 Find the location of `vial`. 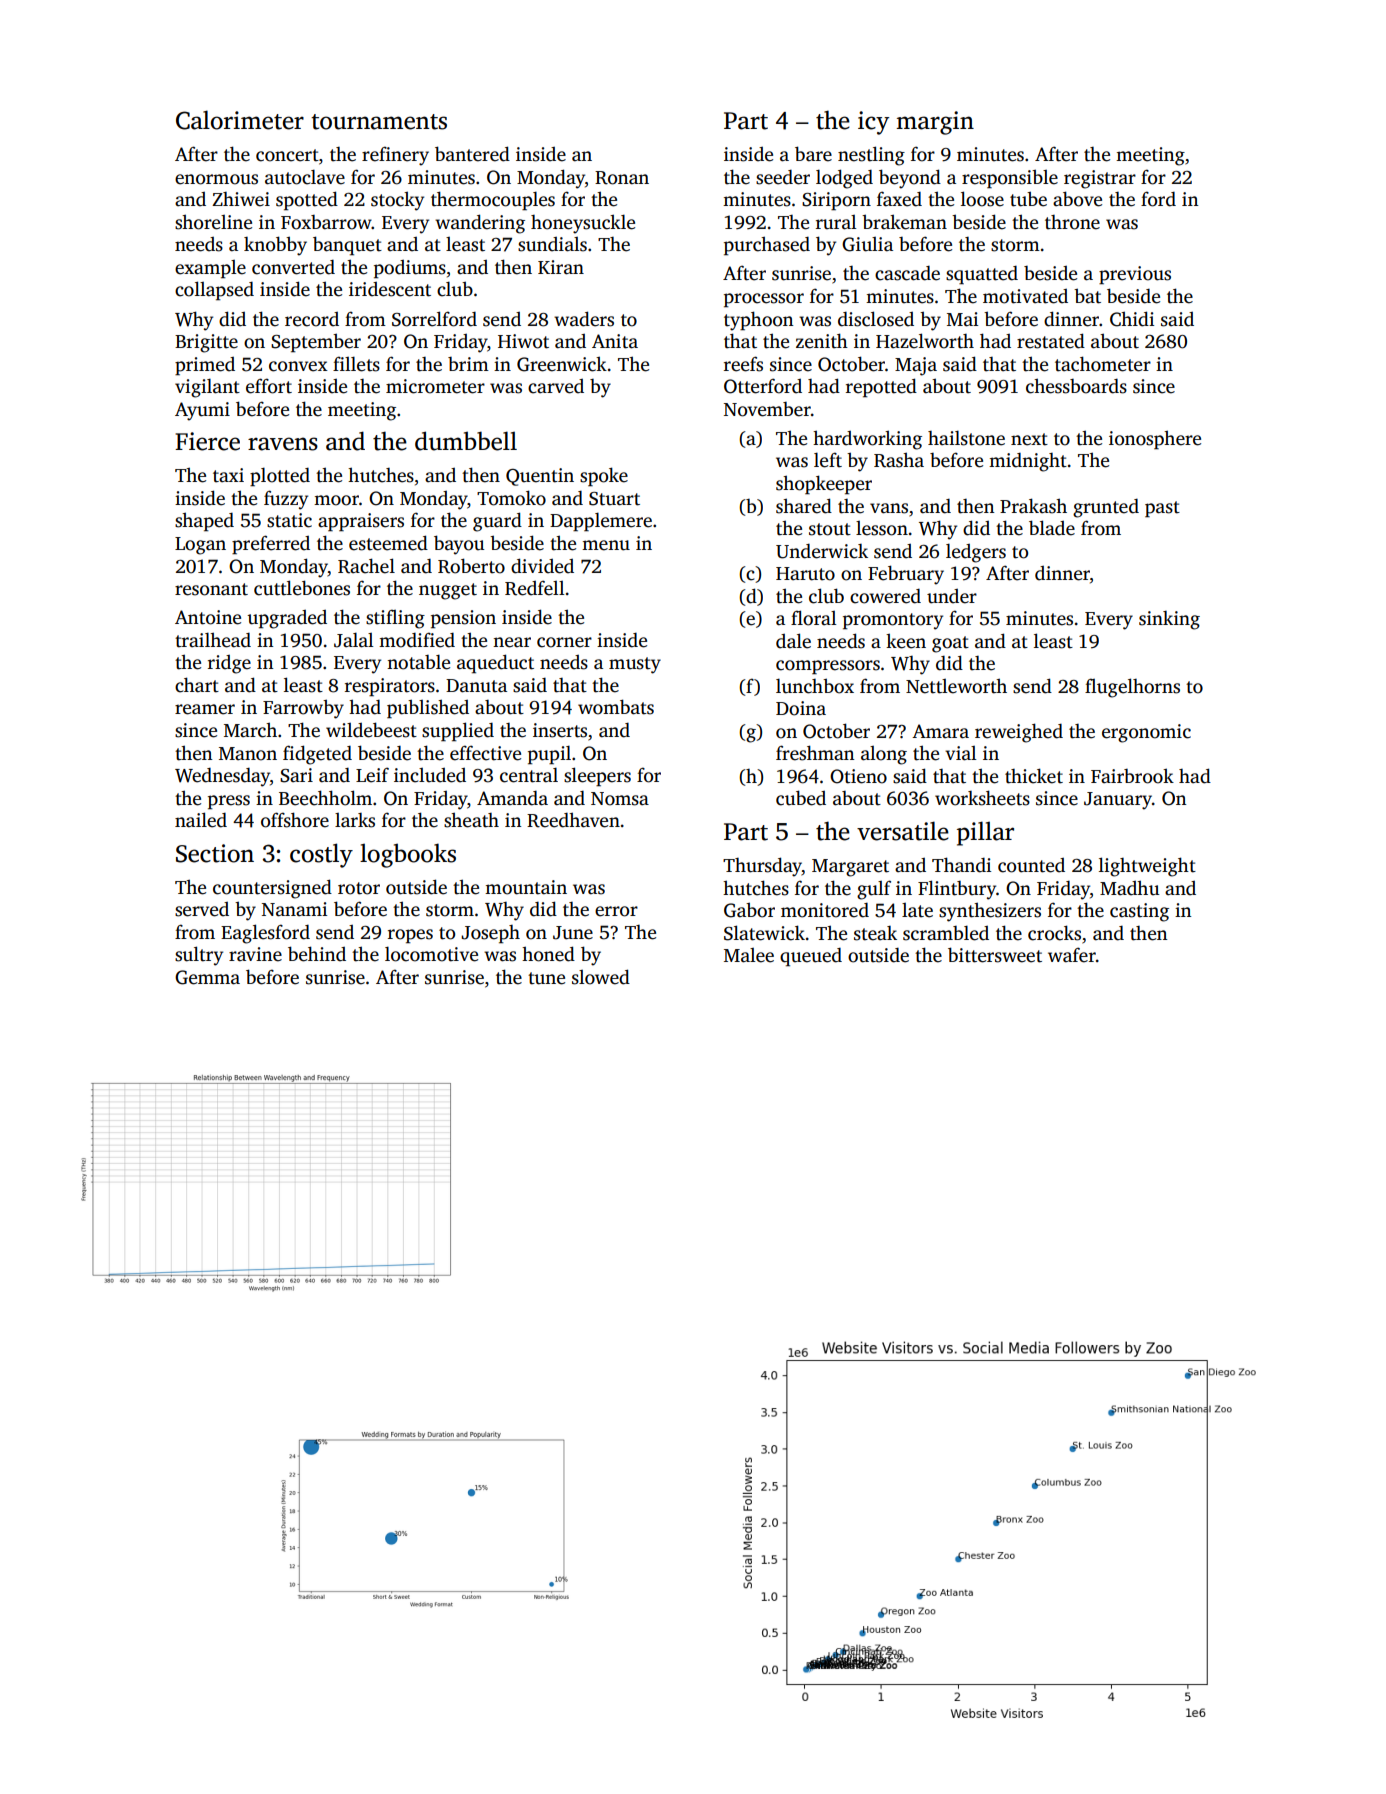

vial is located at coordinates (960, 753).
